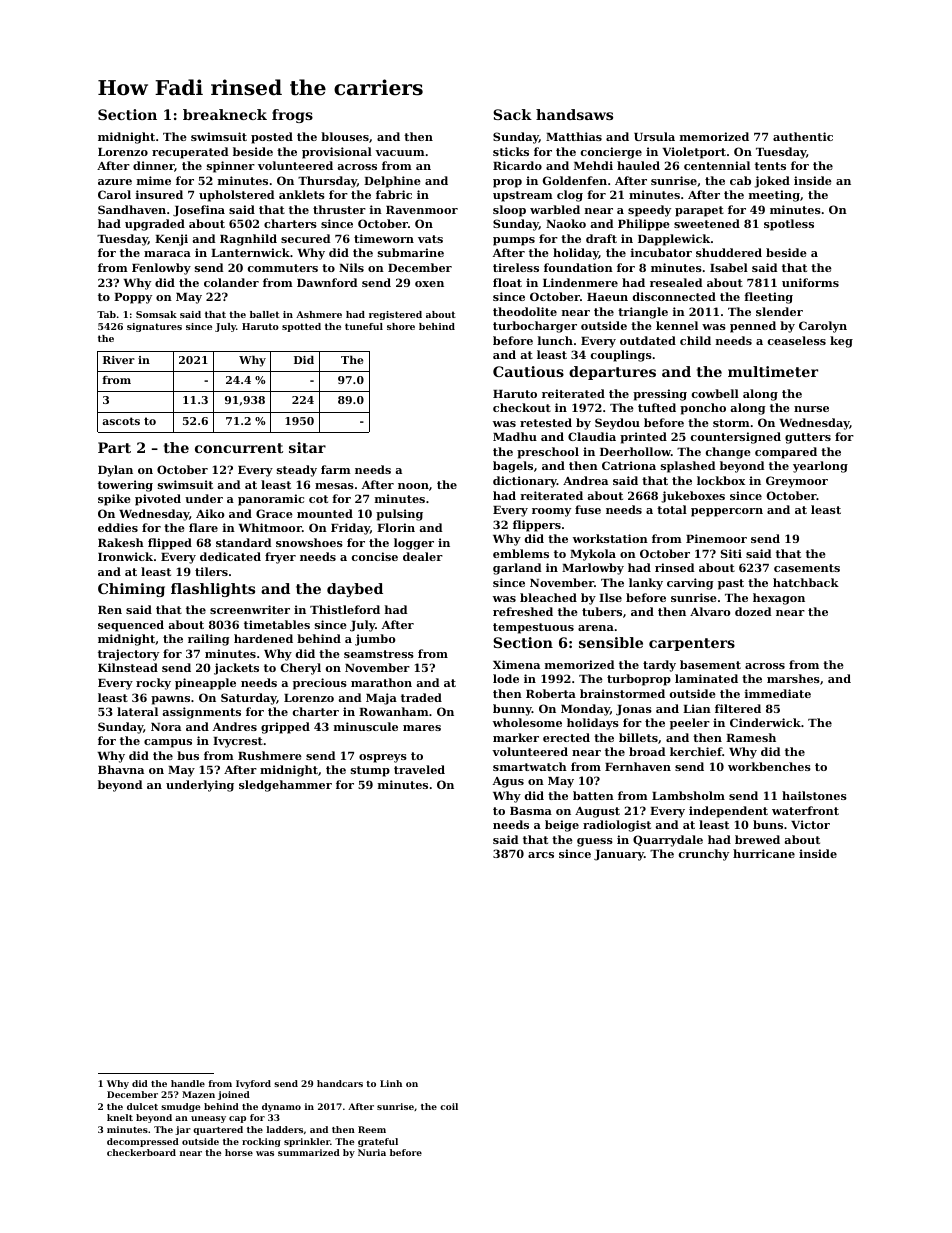 This document has height=1233, width=952. Describe the element at coordinates (646, 584) in the document. I see `lanky` at that location.
